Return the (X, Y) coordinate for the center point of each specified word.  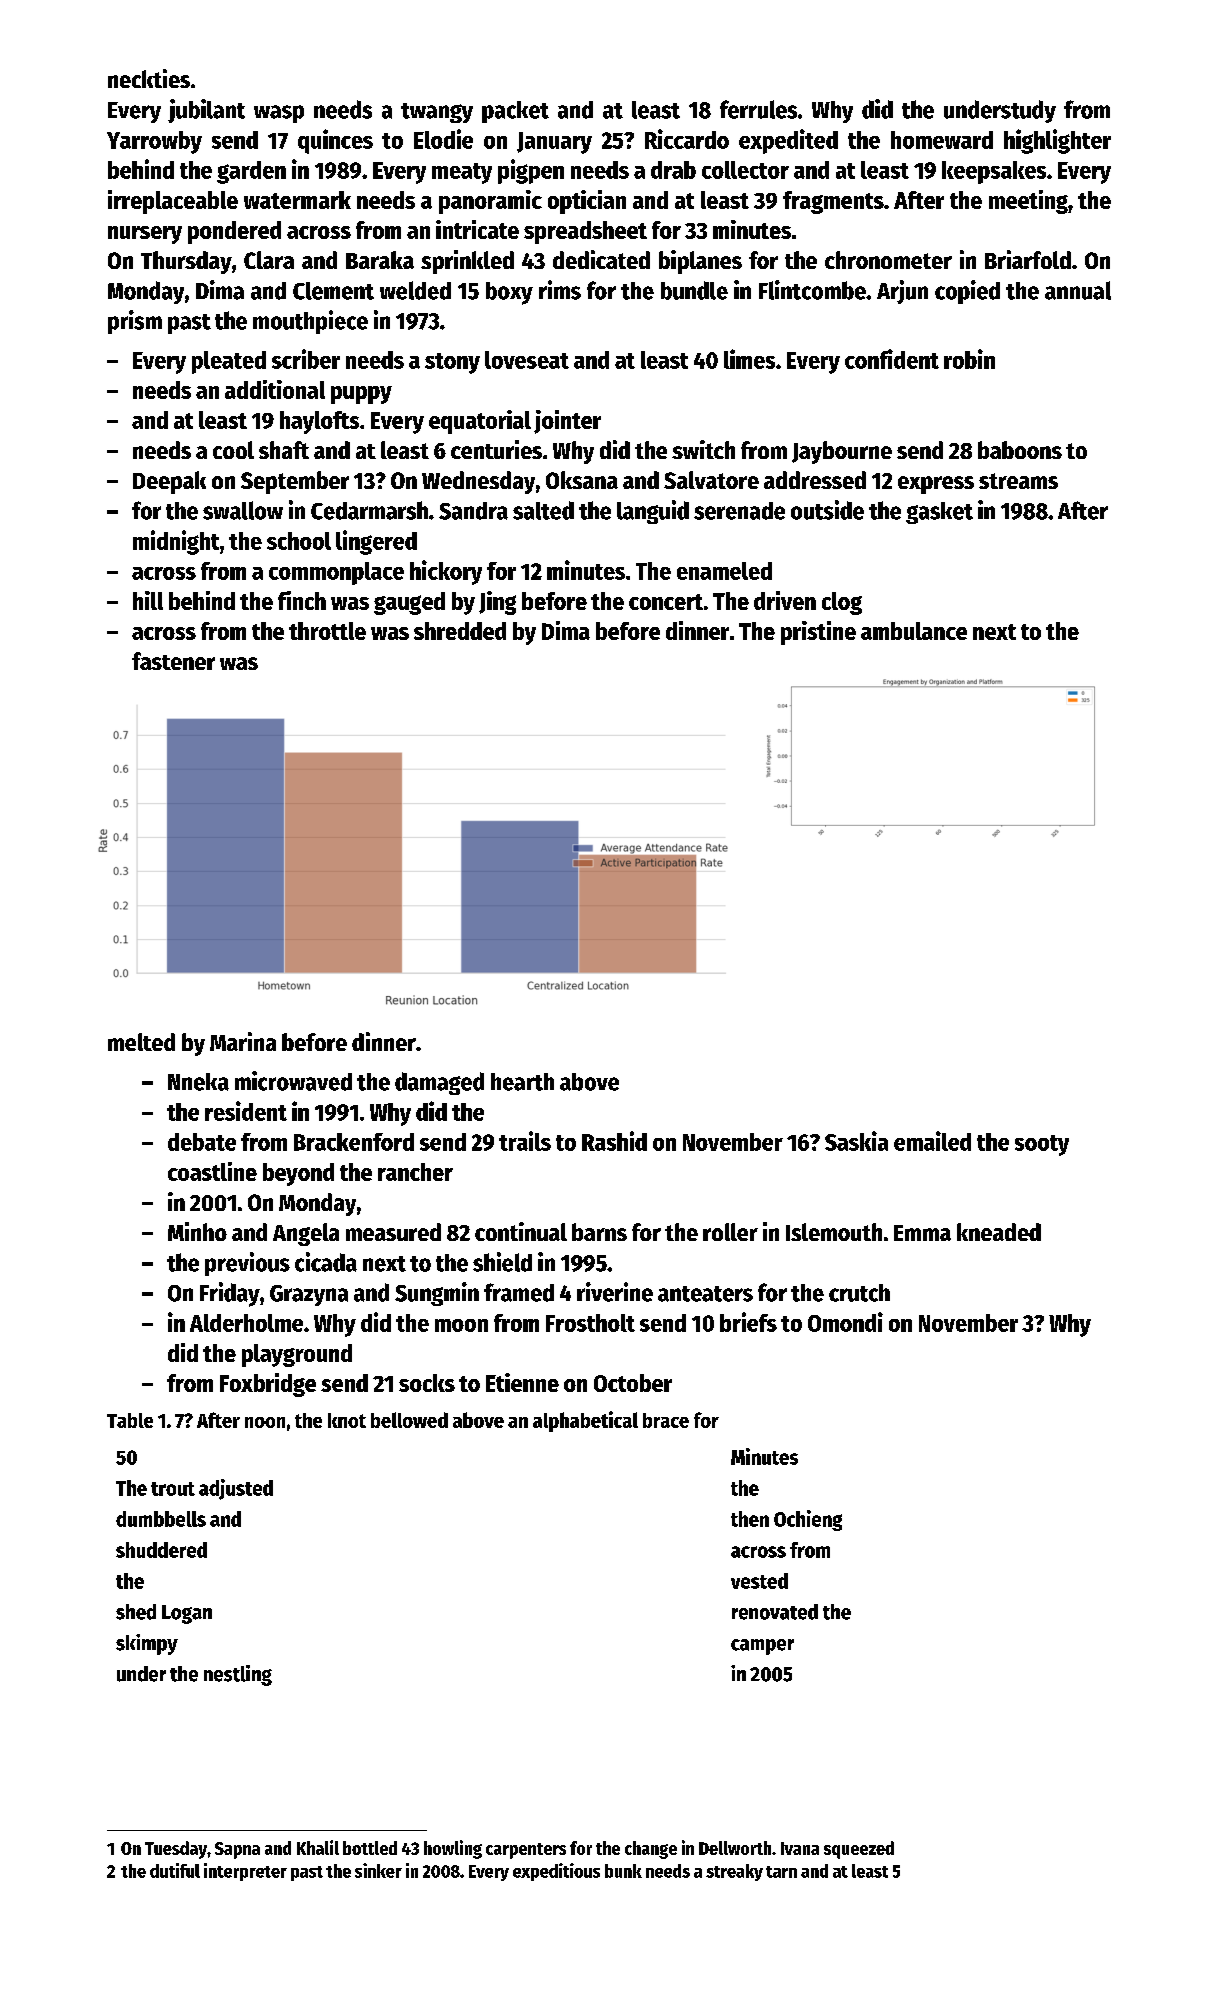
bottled (370, 1848)
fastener (173, 661)
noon (265, 1422)
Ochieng (808, 1520)
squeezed (859, 1850)
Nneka (198, 1082)
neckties (149, 78)
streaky (734, 1872)
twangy (437, 113)
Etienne (522, 1382)
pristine (818, 633)
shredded (460, 631)
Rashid (614, 1141)
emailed (932, 1141)
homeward (942, 140)
